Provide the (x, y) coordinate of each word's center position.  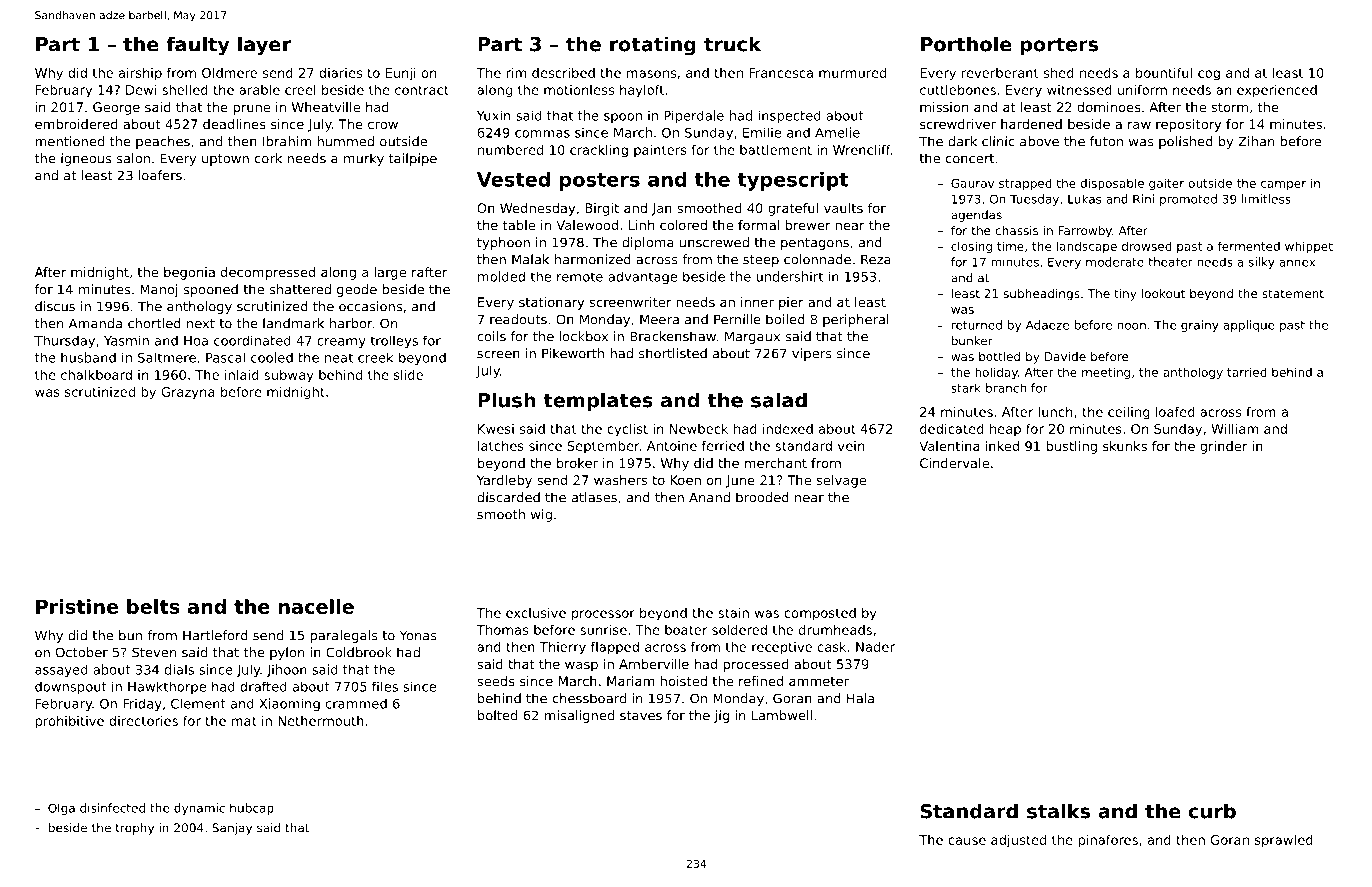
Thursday (64, 341)
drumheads (835, 629)
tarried (1247, 372)
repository (1188, 125)
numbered (510, 150)
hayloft (642, 91)
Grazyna (188, 393)
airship (140, 74)
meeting (1106, 373)
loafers (160, 175)
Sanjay (232, 829)
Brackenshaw (673, 336)
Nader (875, 646)
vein (851, 446)
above (1039, 141)
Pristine (77, 606)
